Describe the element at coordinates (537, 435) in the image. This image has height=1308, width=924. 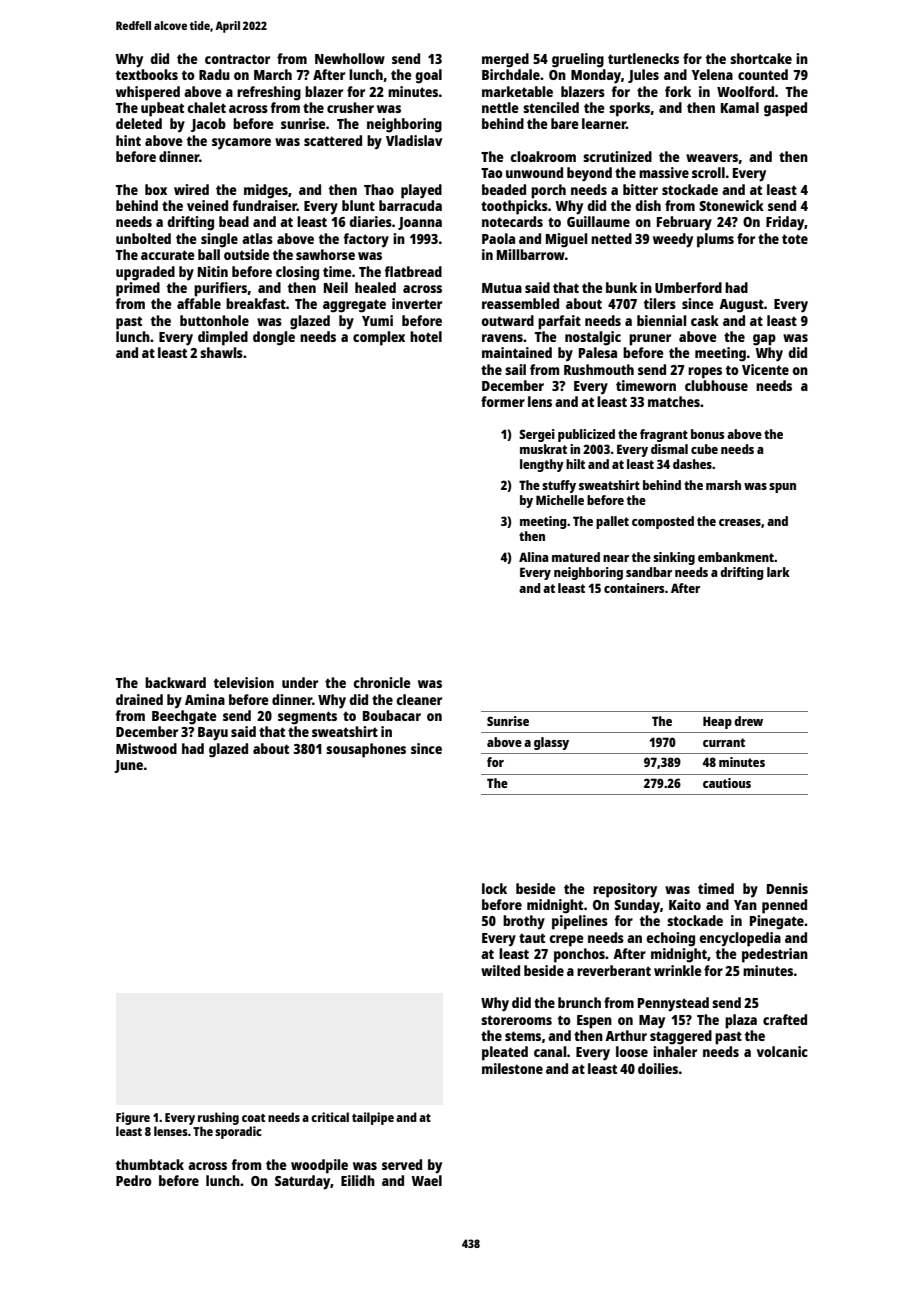
I see `Sergei` at that location.
